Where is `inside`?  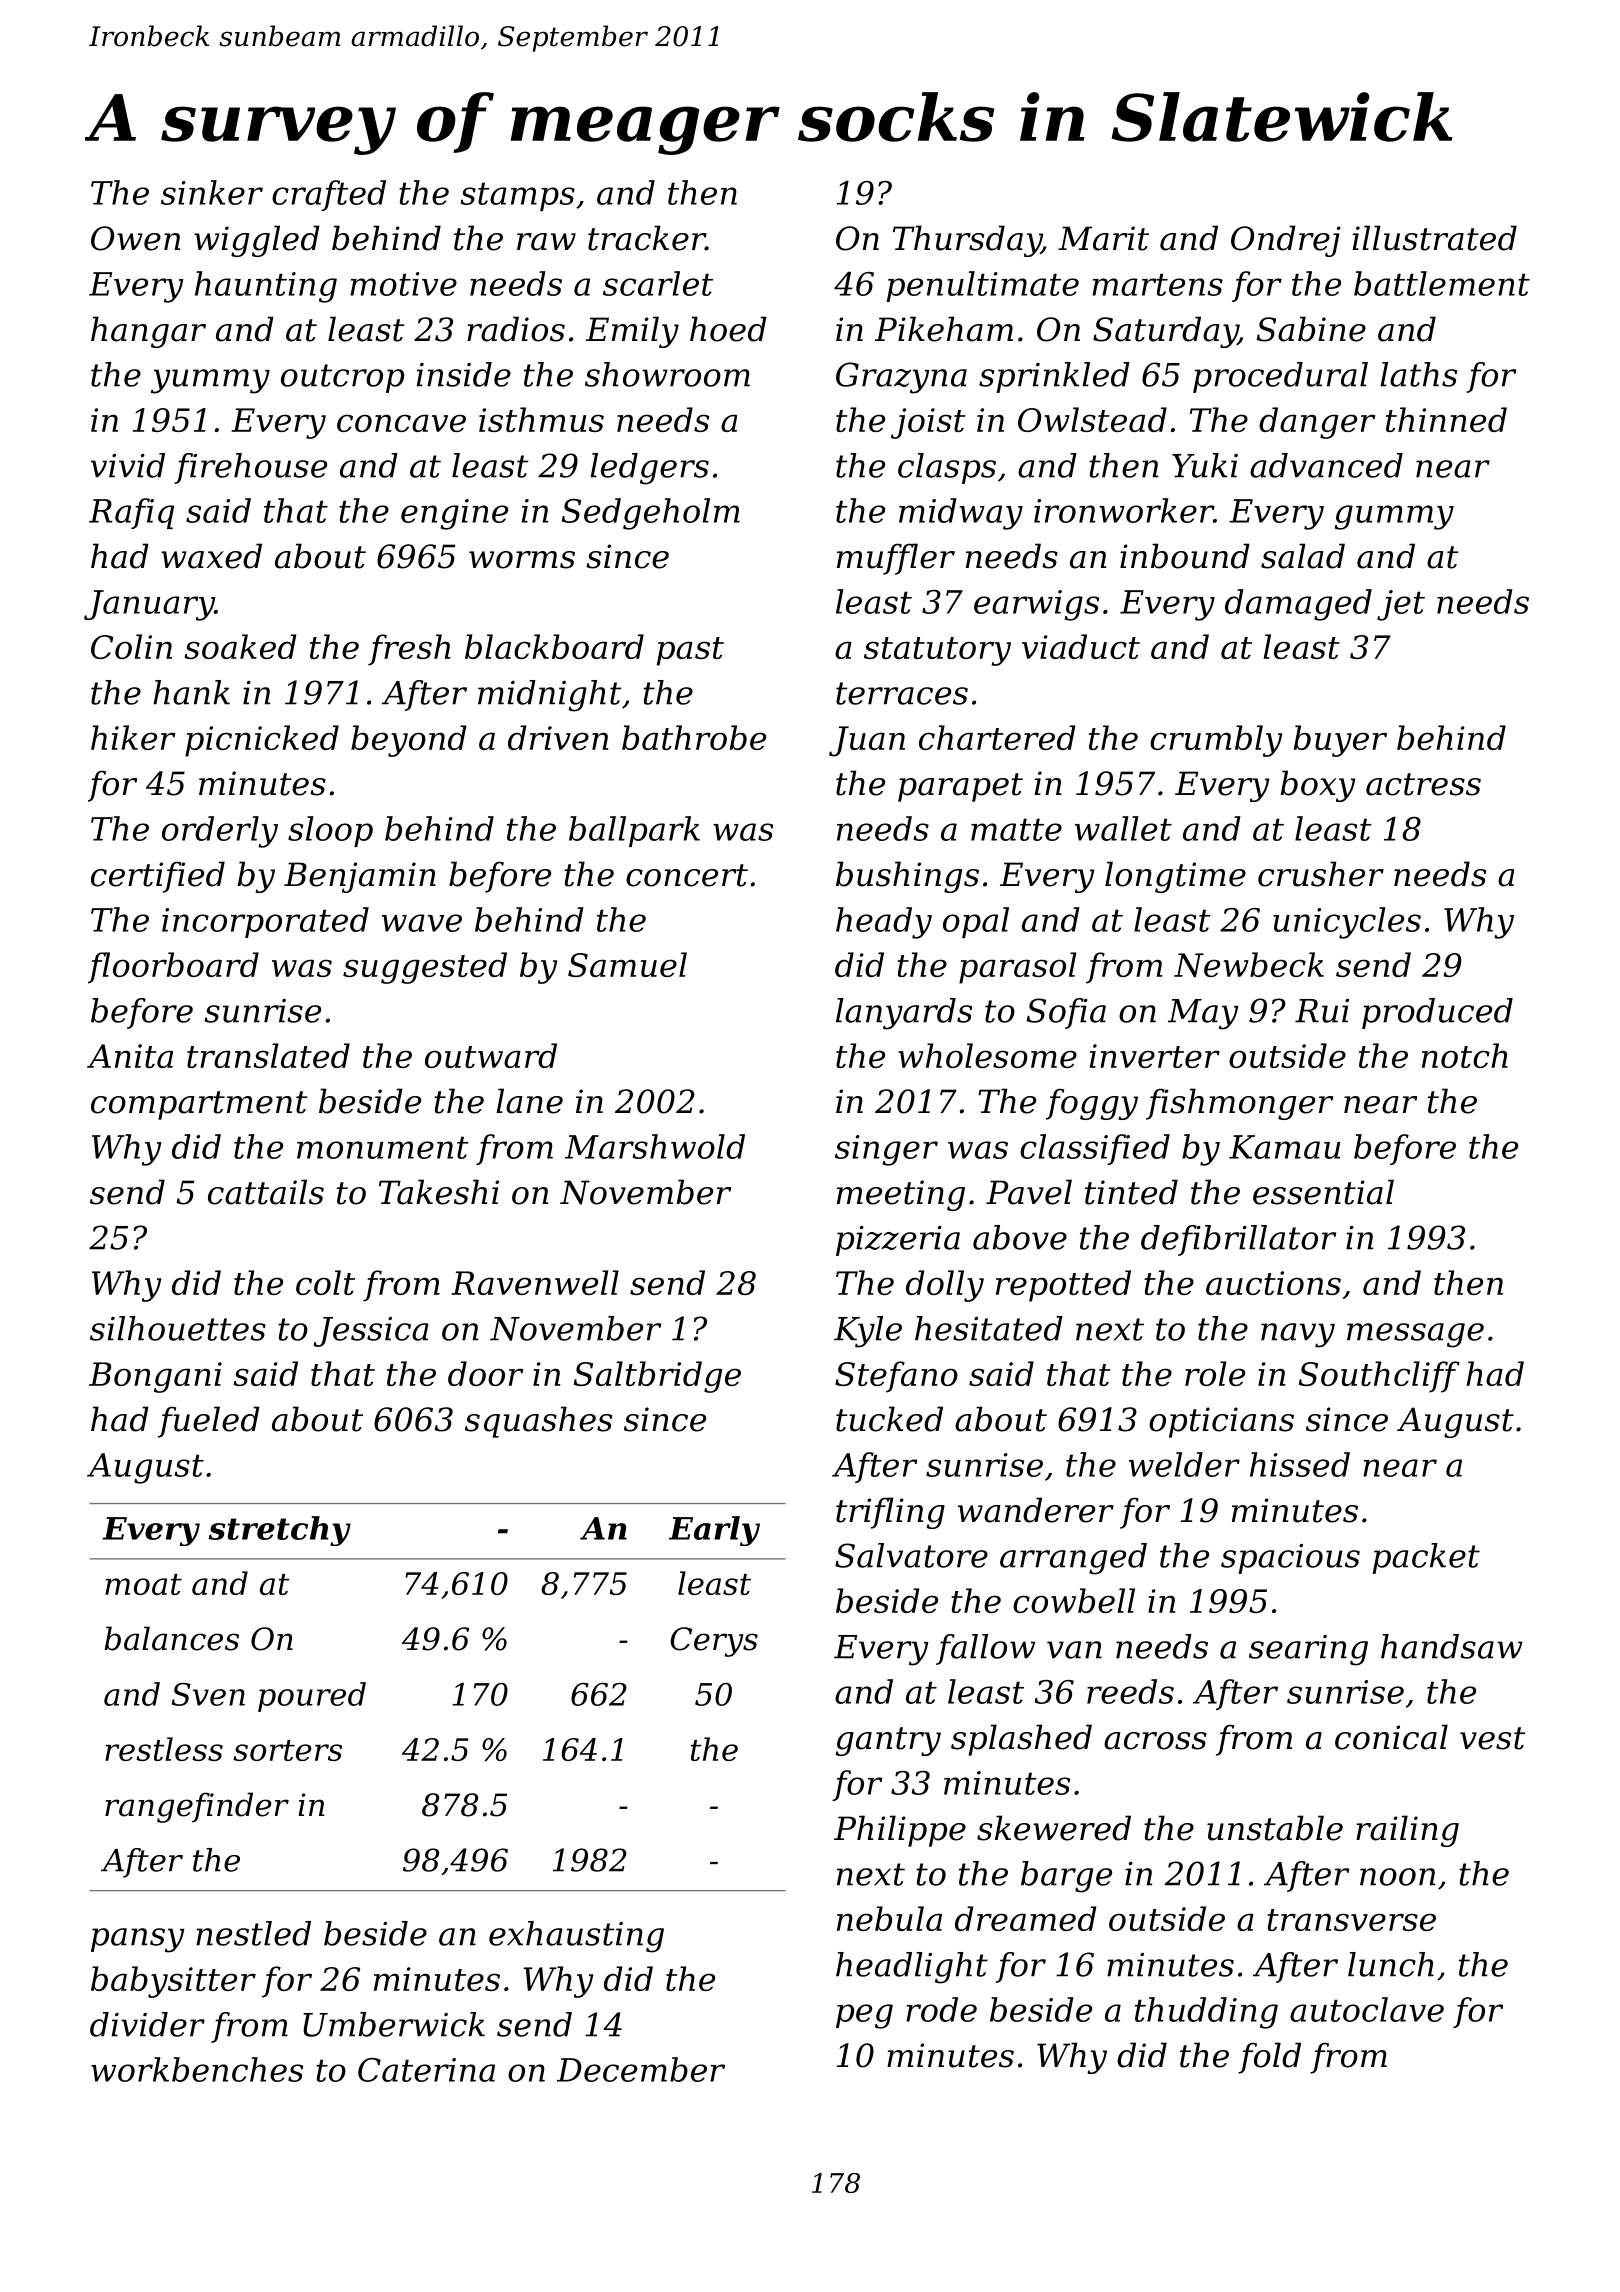 inside is located at coordinates (464, 374).
